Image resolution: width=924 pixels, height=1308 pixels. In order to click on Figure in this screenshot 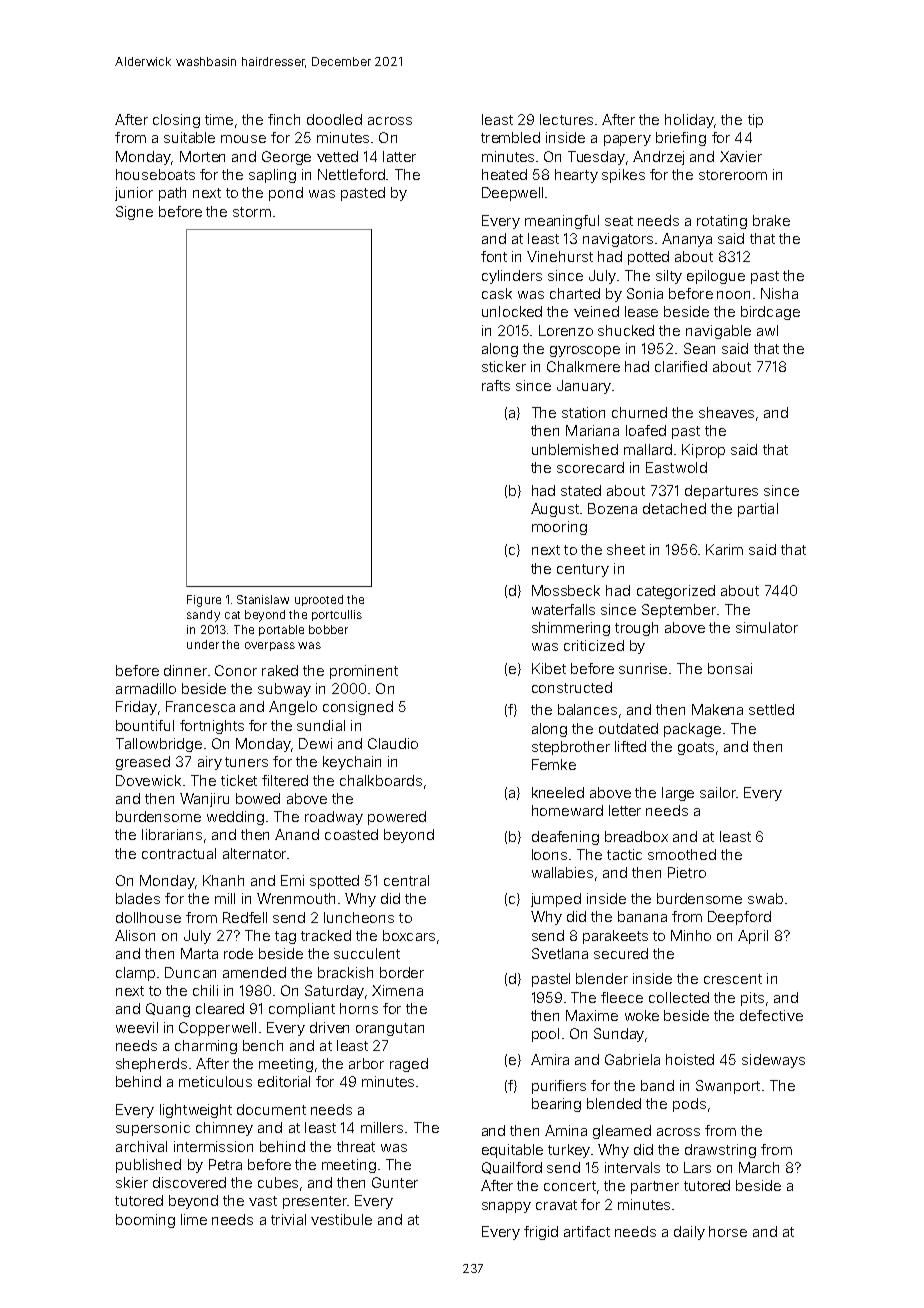, I will do `click(204, 601)`.
